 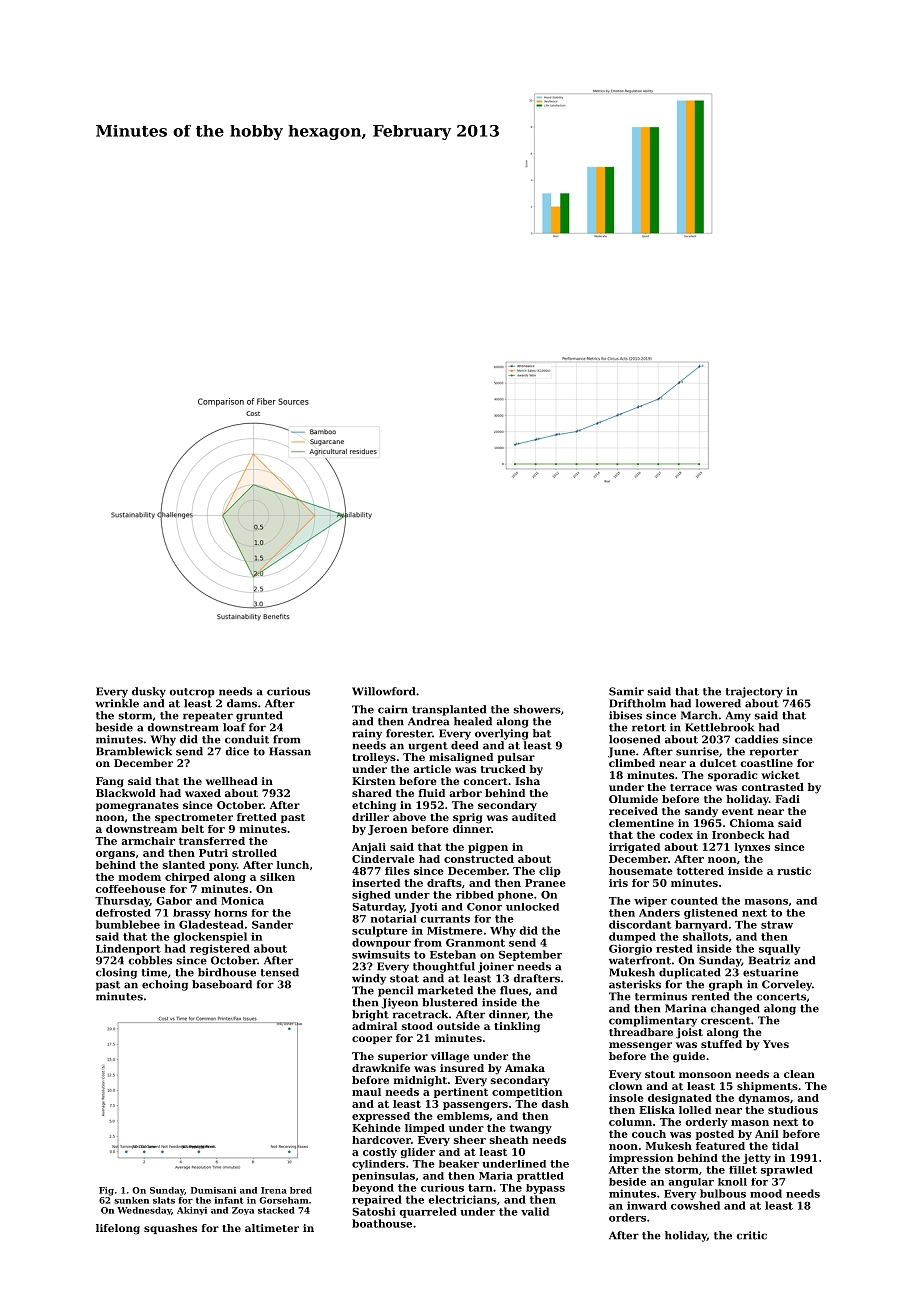 I want to click on pulsar, so click(x=516, y=758).
